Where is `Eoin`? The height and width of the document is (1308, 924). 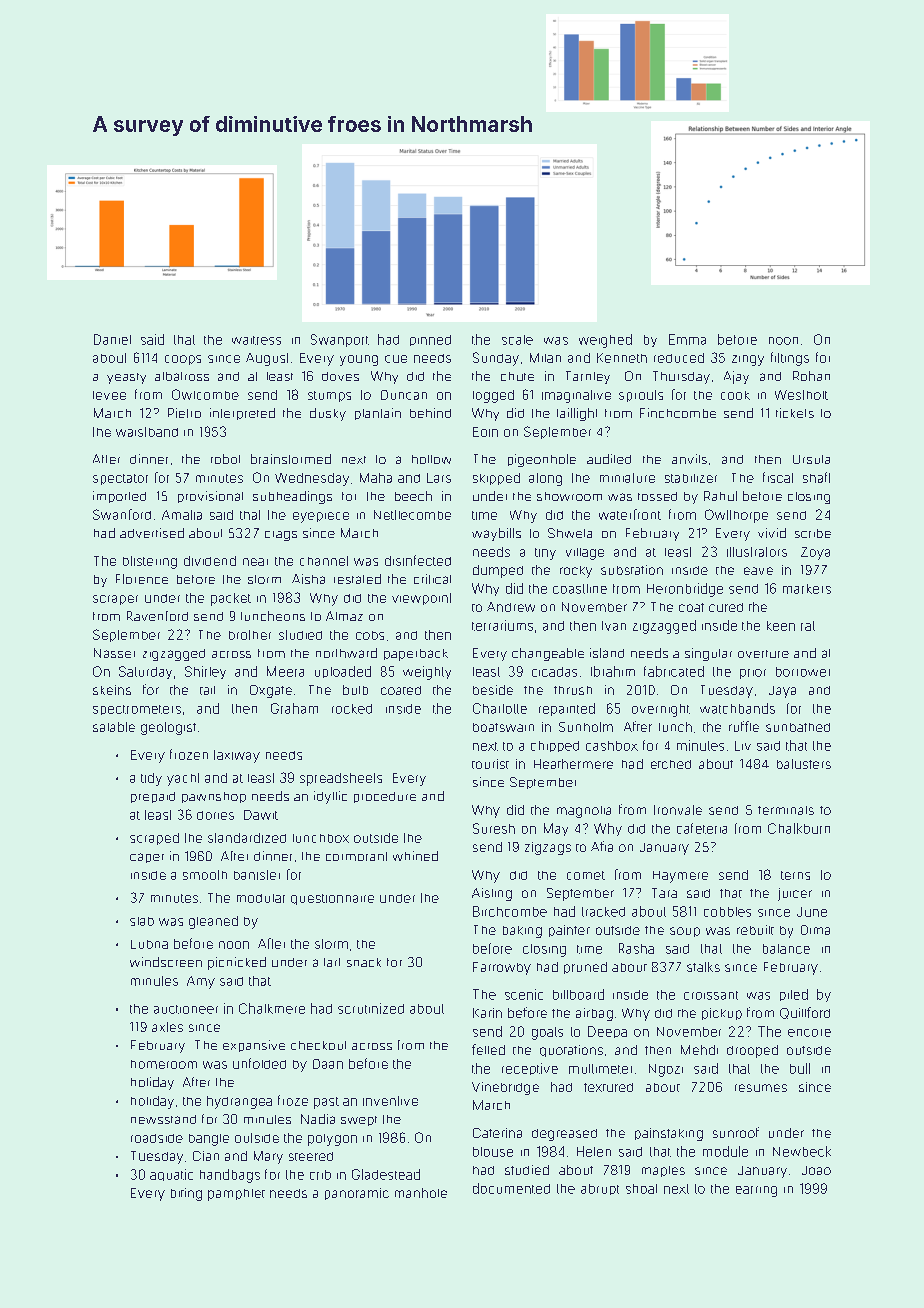
Eoin is located at coordinates (485, 432).
